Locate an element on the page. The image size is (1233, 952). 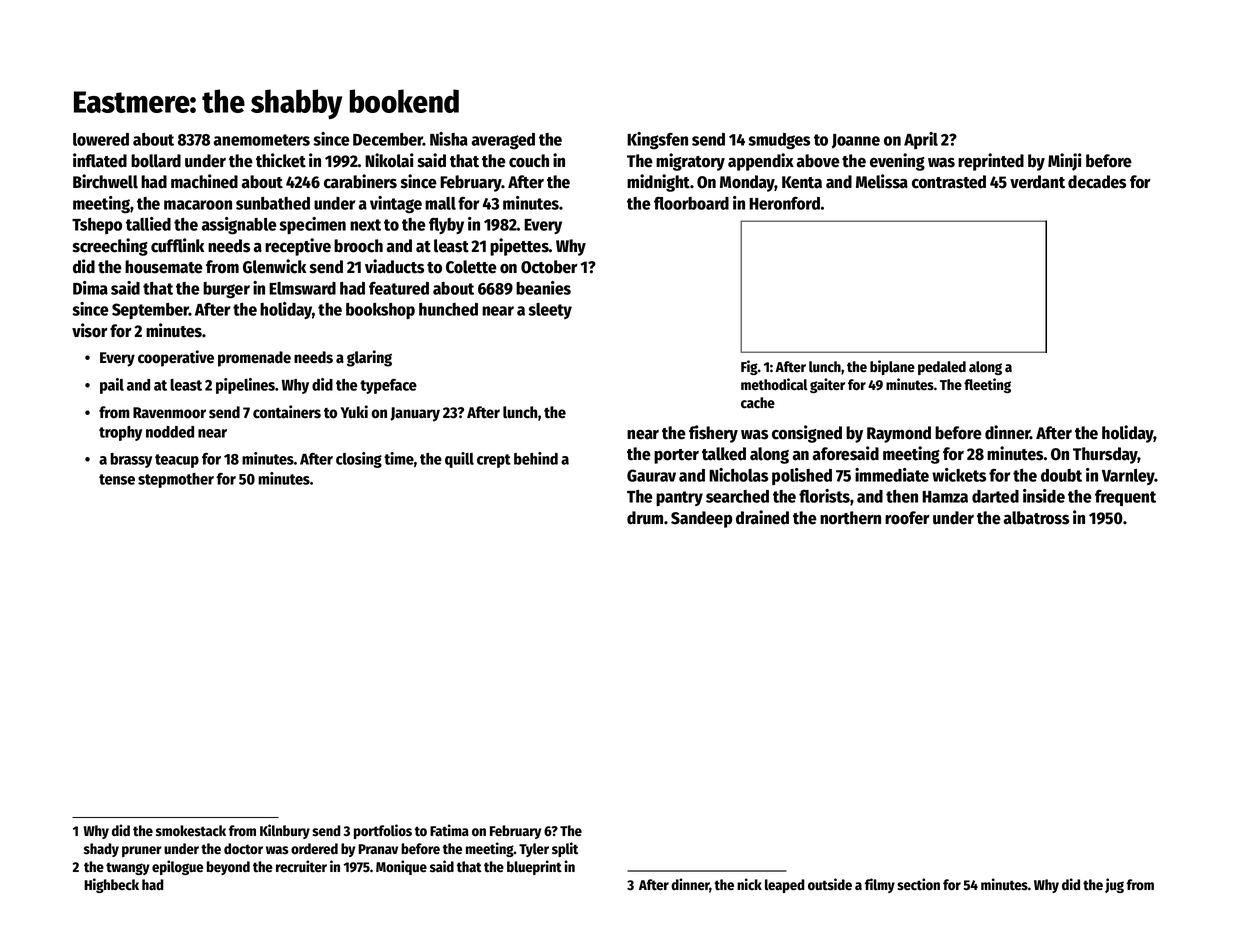
Raymond is located at coordinates (899, 434).
